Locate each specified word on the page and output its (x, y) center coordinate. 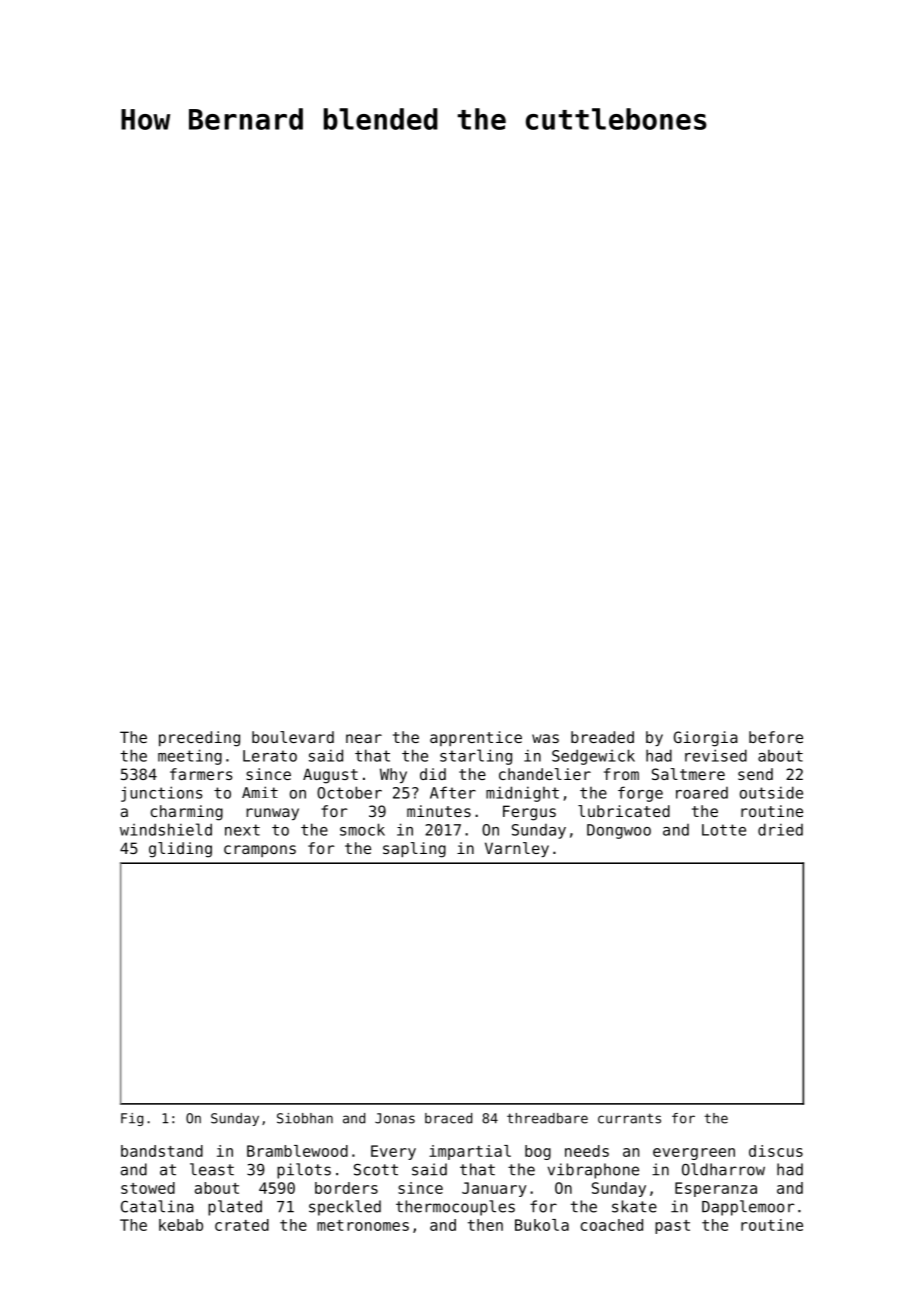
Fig (132, 1119)
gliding (180, 850)
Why (393, 775)
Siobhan (305, 1118)
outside (771, 792)
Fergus (529, 813)
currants (629, 1118)
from (621, 774)
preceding (199, 739)
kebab (181, 1225)
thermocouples (455, 1208)
